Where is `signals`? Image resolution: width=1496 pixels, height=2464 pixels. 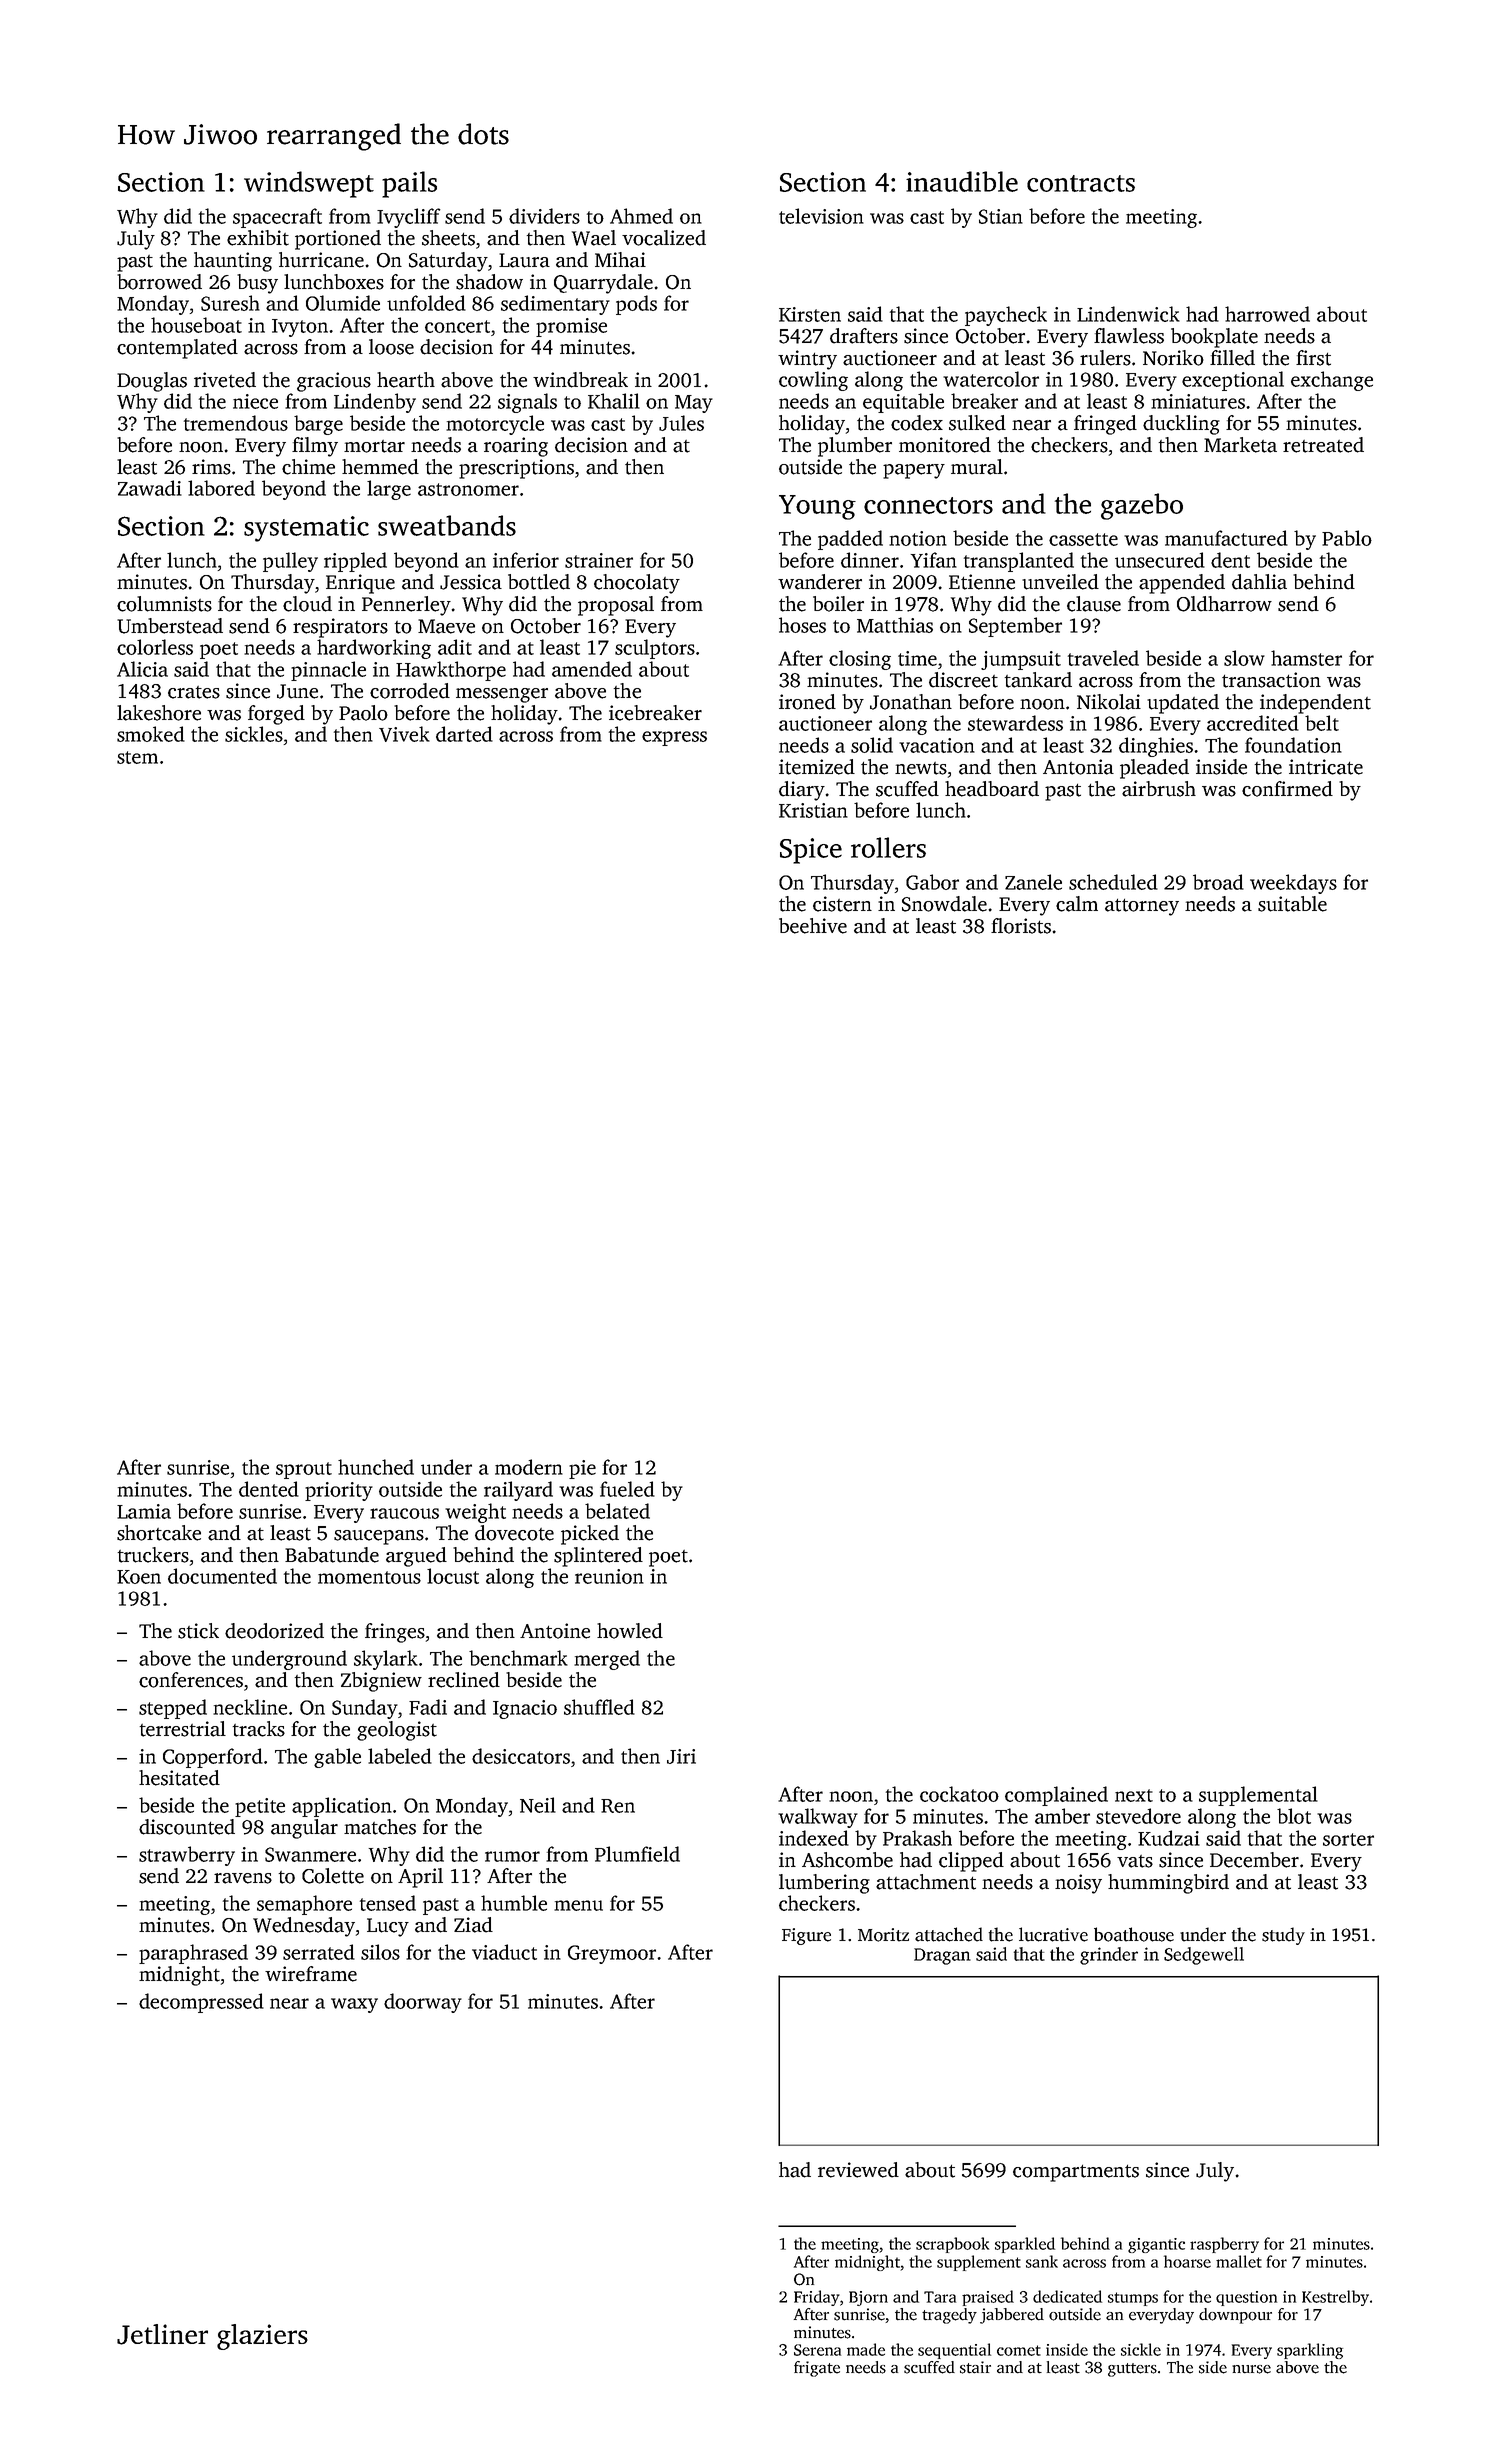 signals is located at coordinates (527, 403).
